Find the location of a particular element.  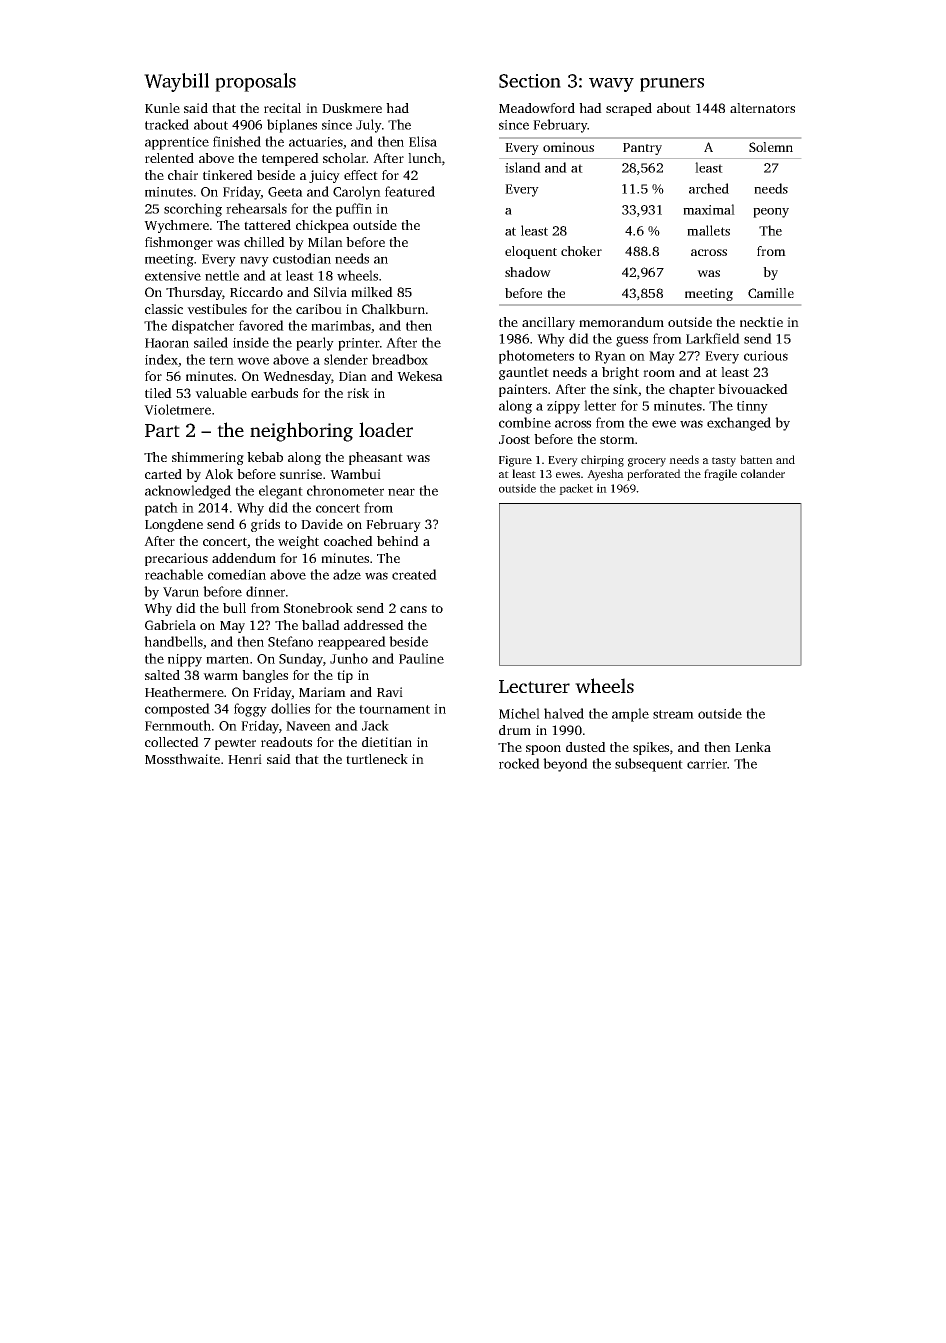

Duskmere is located at coordinates (352, 108).
